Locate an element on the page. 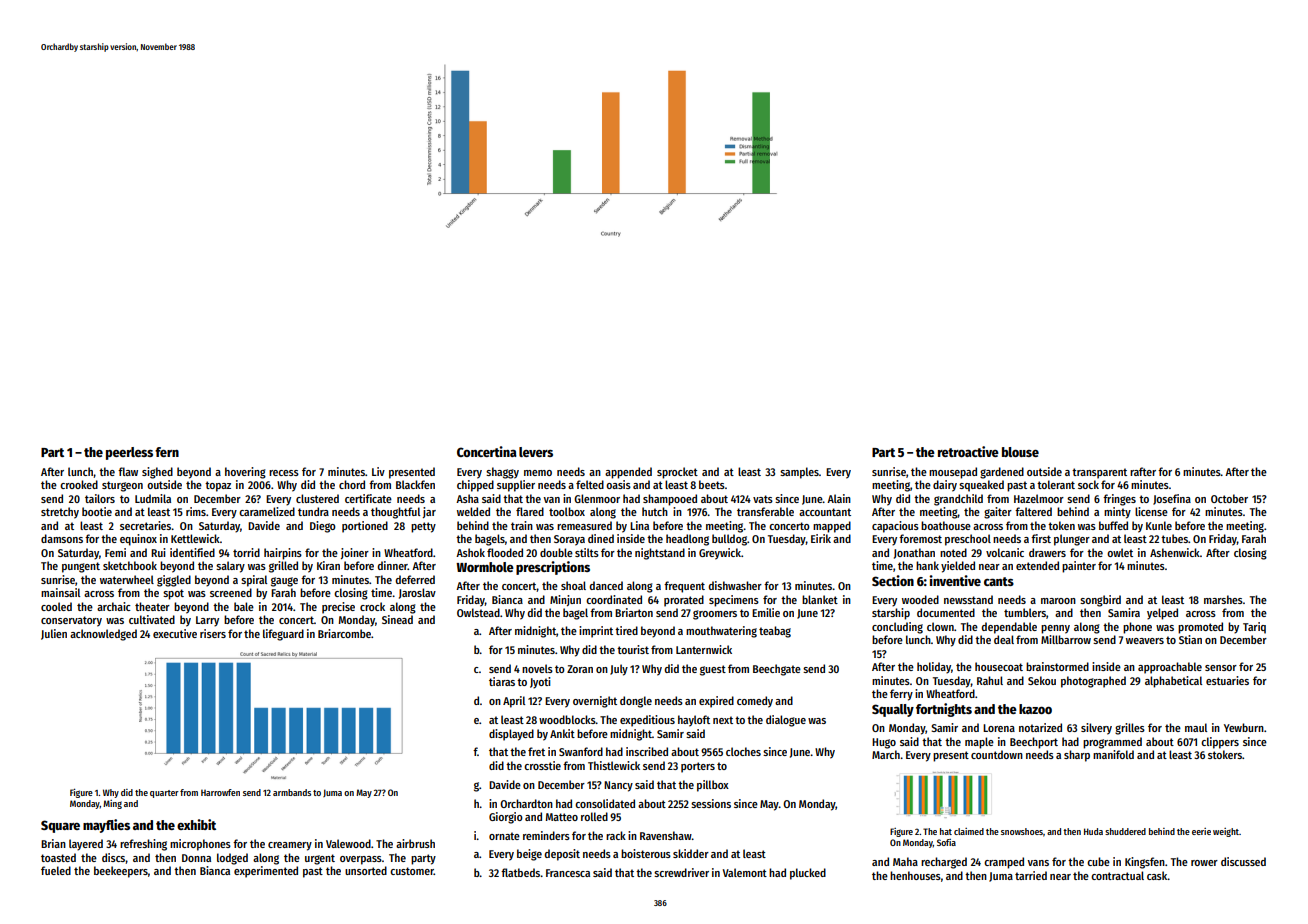  hovering is located at coordinates (245, 473).
